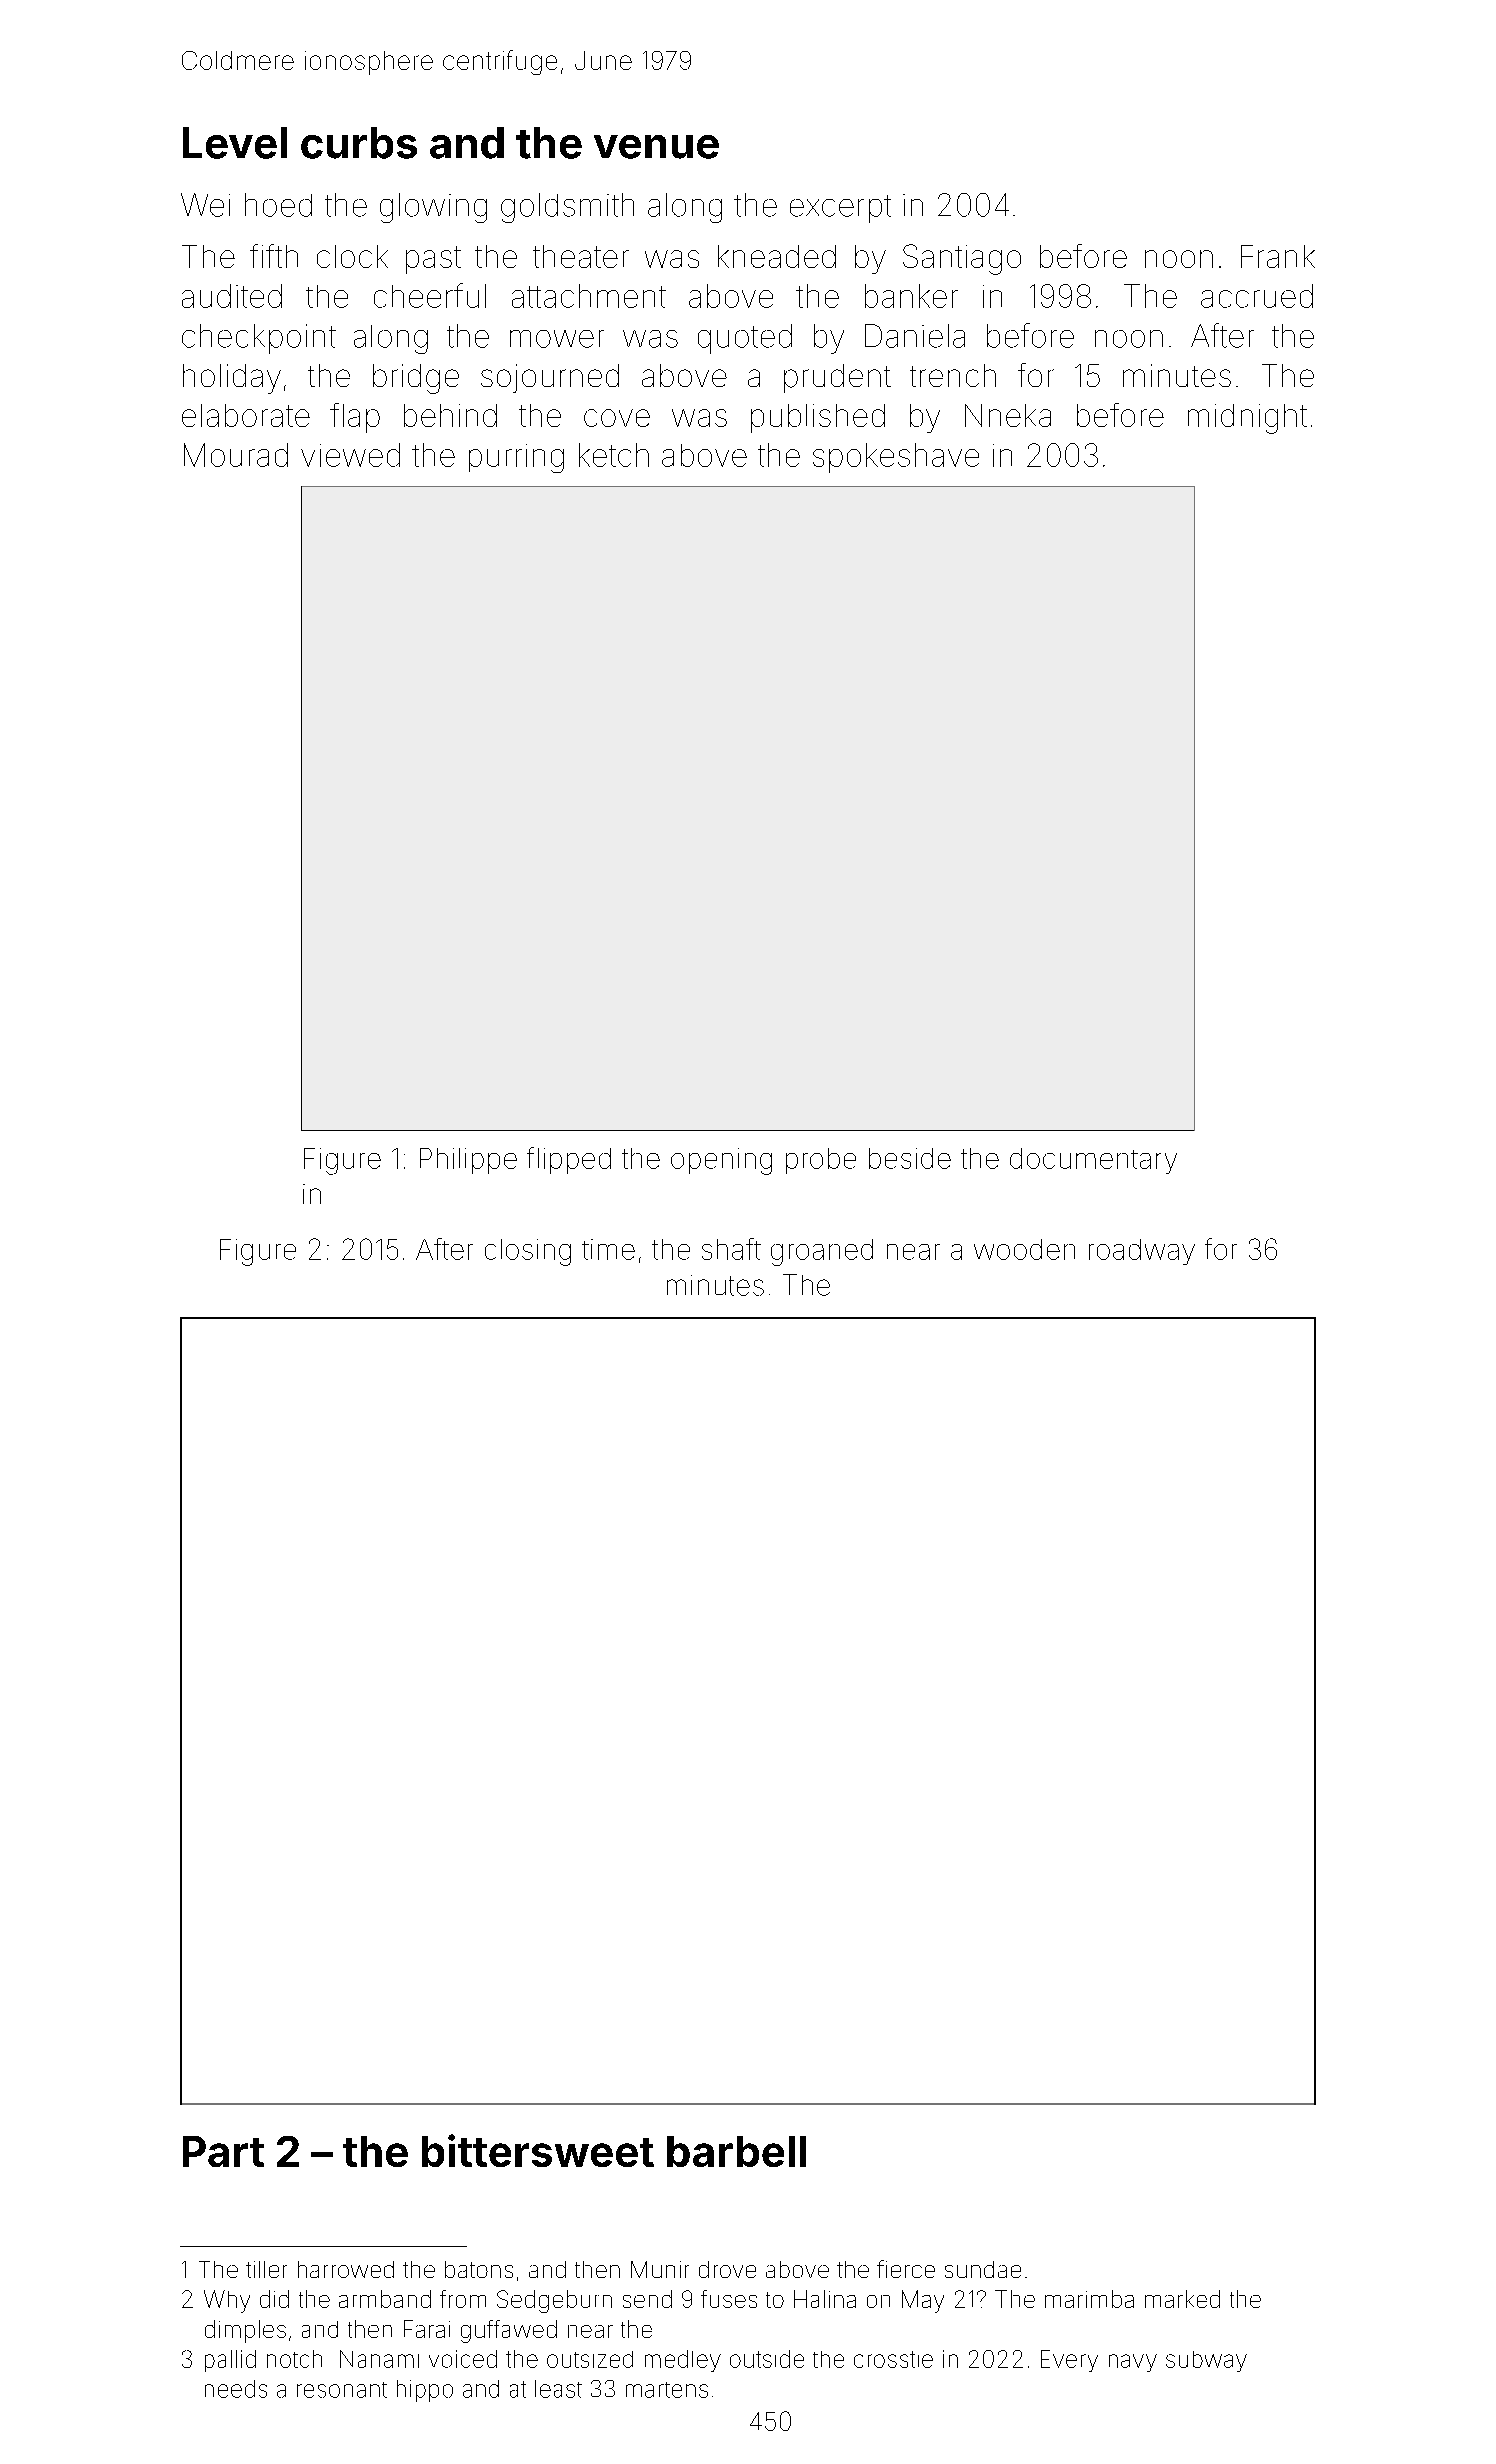 This document has height=2464, width=1496. I want to click on marked, so click(1182, 2299).
